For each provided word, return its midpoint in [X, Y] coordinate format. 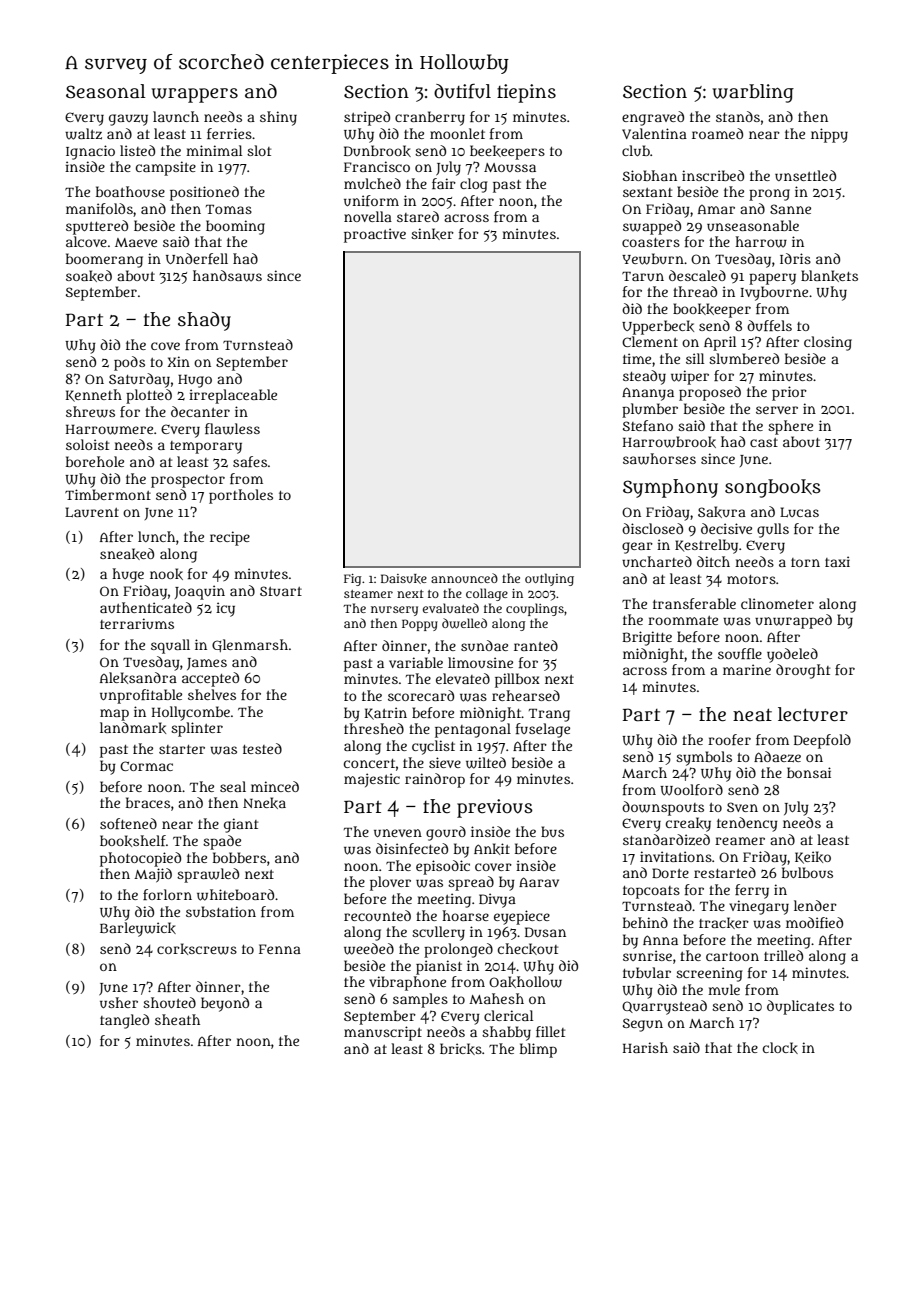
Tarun [643, 276]
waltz [83, 134]
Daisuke [404, 579]
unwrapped [793, 621]
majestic [372, 780]
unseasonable [753, 225]
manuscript [383, 1033]
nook [166, 574]
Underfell [197, 258]
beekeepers [507, 152]
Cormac [146, 766]
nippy [829, 135]
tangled [124, 1021]
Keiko [813, 857]
